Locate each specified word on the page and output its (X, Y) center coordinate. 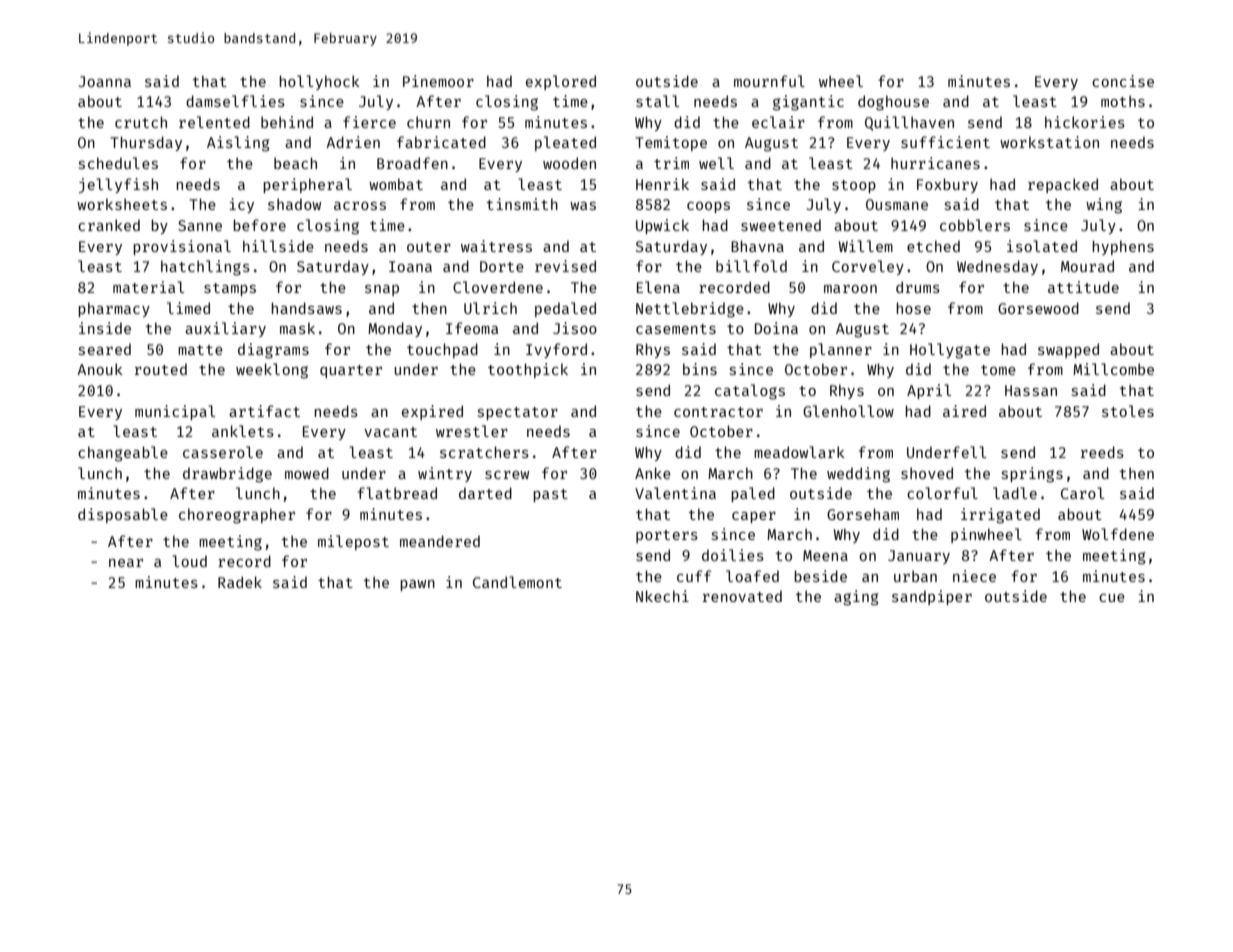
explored (561, 82)
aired (964, 411)
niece (974, 576)
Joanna (104, 81)
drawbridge (227, 475)
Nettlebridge (690, 310)
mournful (769, 81)
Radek (240, 582)
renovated (742, 596)
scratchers (484, 452)
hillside (278, 246)
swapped (1068, 350)
